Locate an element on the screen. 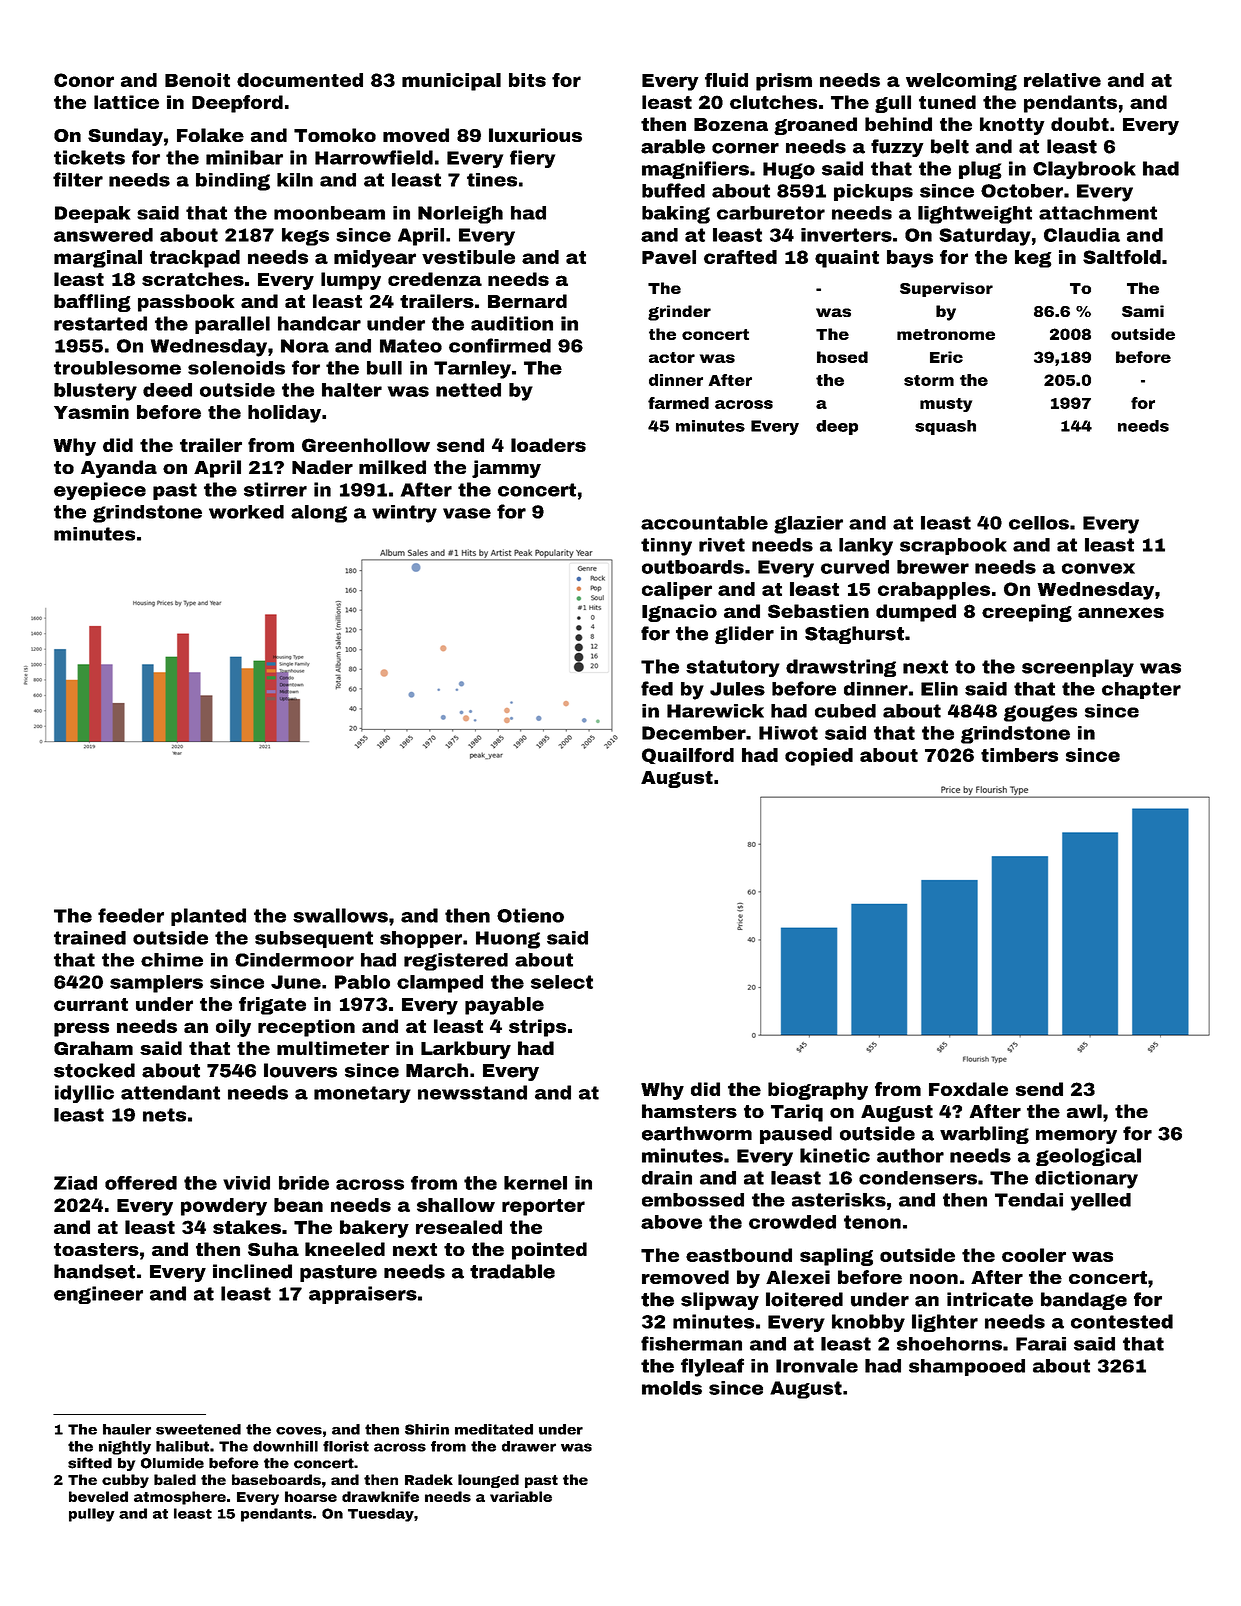 Image resolution: width=1241 pixels, height=1606 pixels. feeder is located at coordinates (131, 915).
